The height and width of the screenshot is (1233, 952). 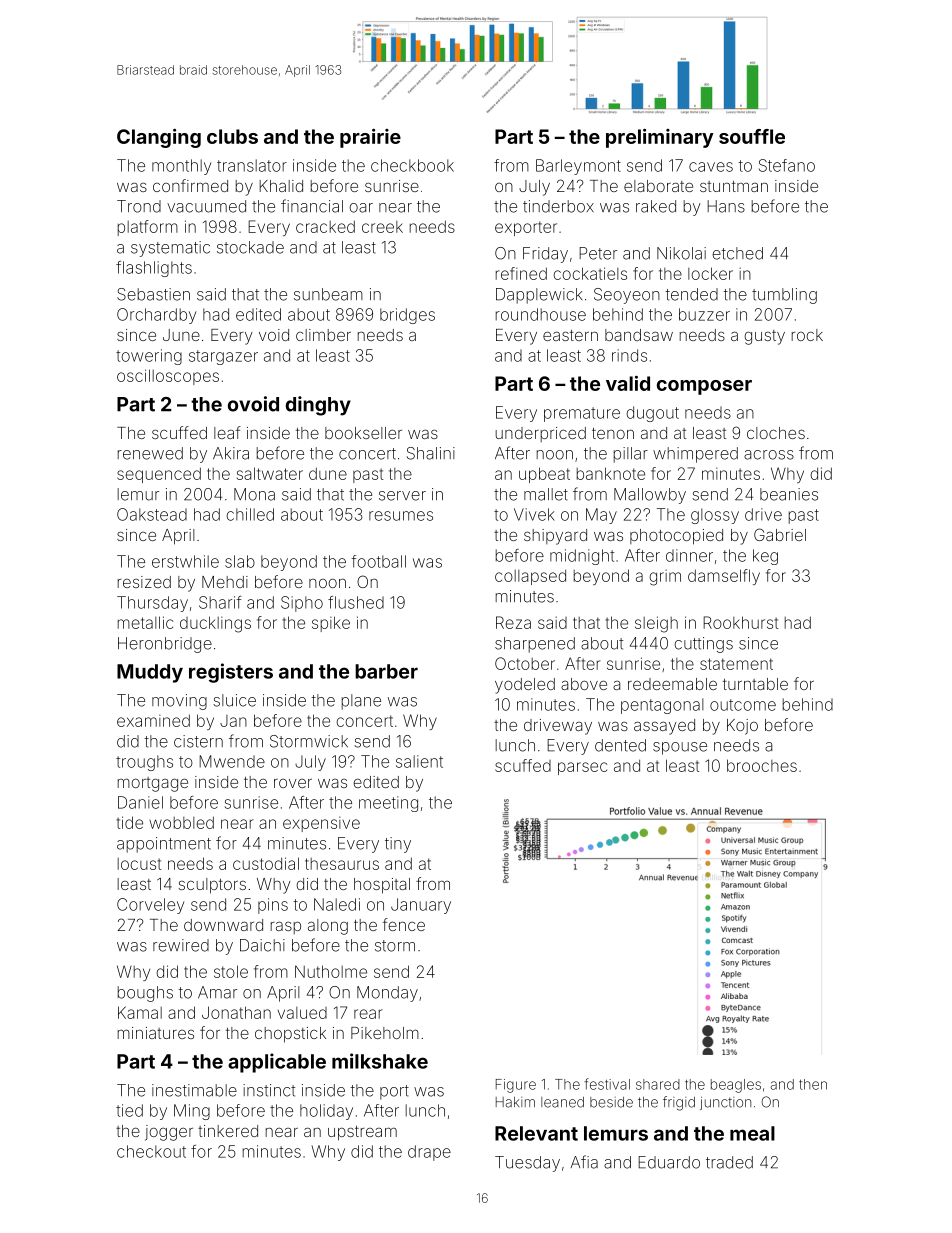 I want to click on tide, so click(x=129, y=822).
